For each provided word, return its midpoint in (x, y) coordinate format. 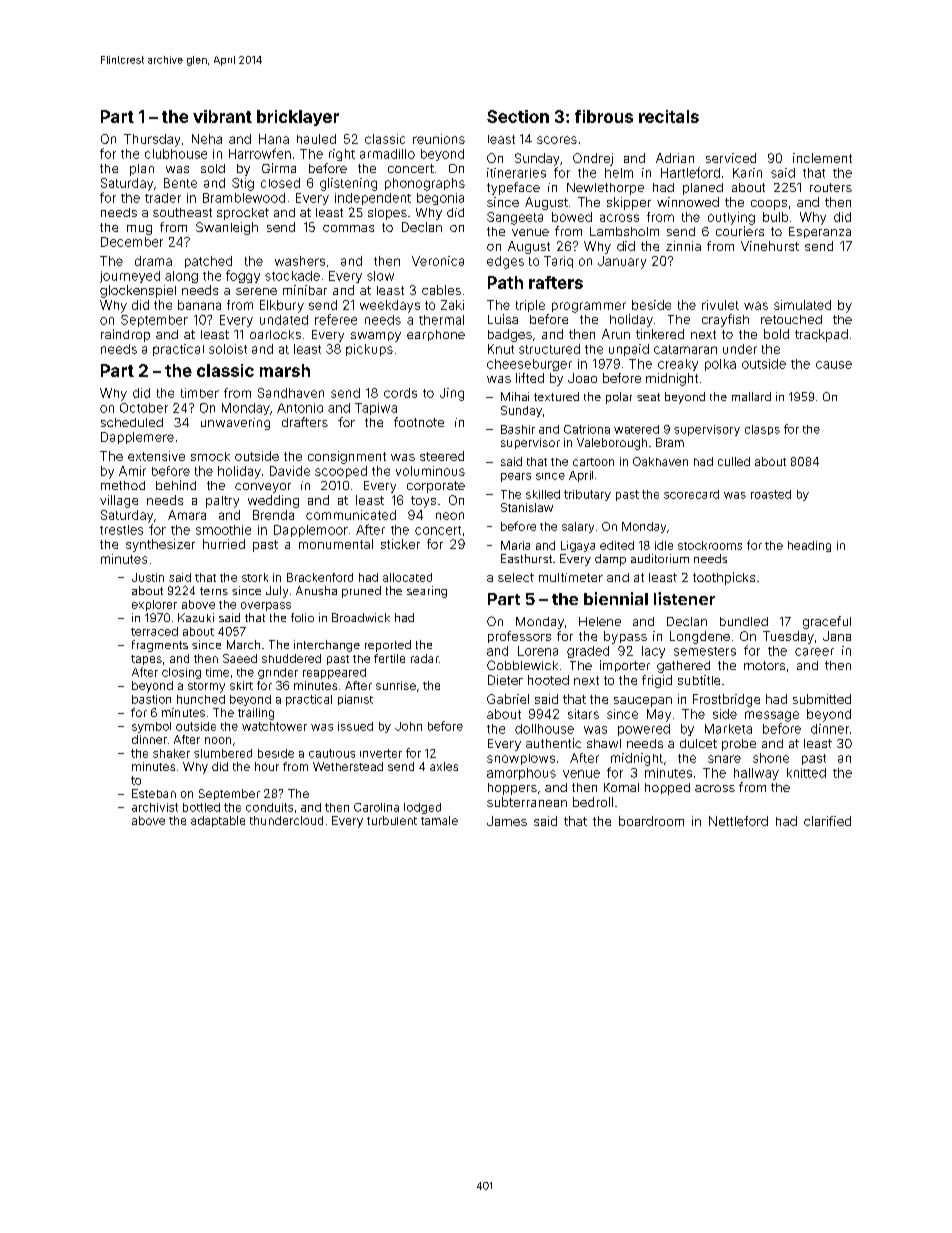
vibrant (222, 116)
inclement (822, 158)
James (507, 821)
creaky (678, 365)
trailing (256, 714)
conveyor (263, 488)
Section (518, 116)
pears (516, 477)
